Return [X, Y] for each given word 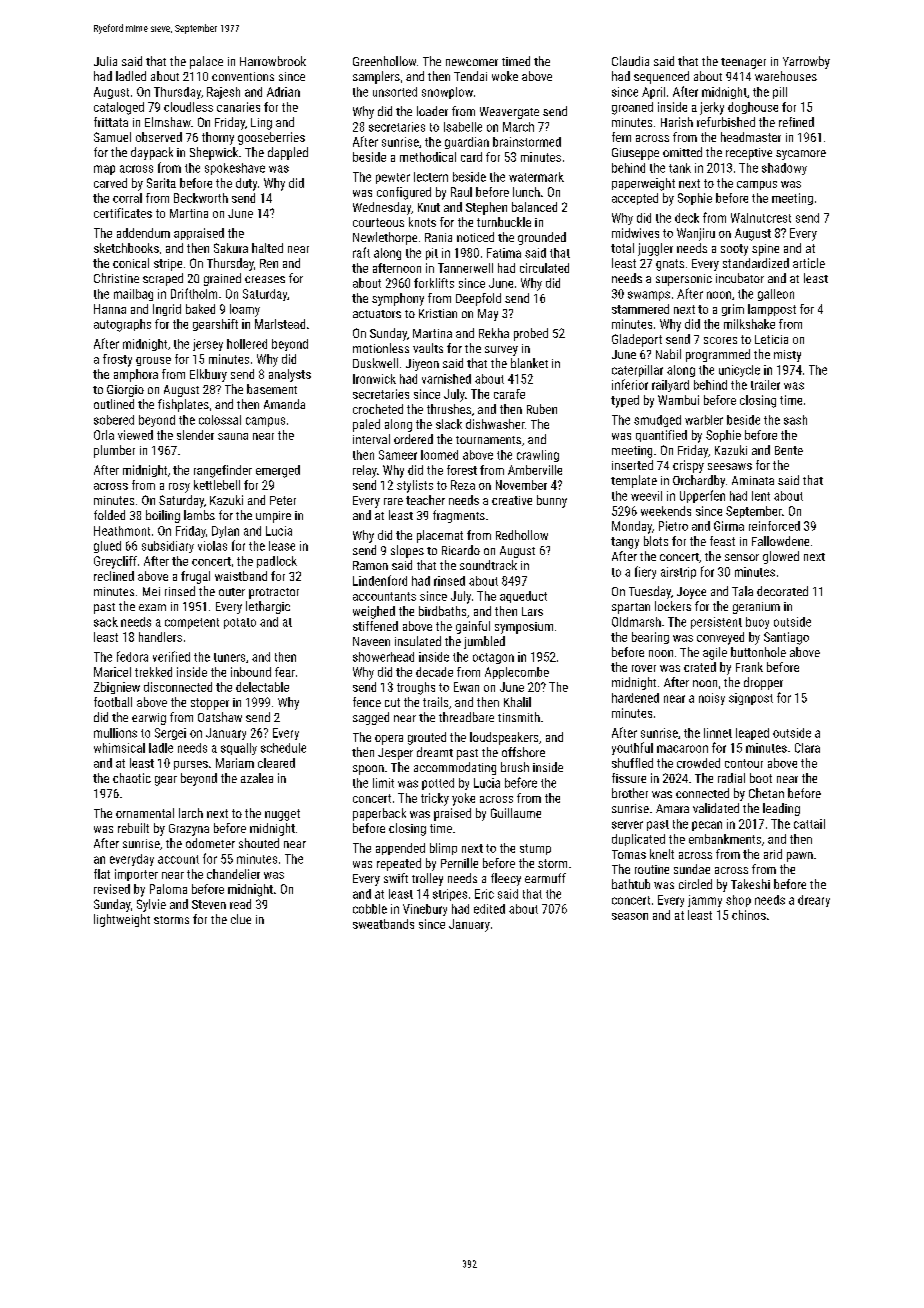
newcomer [472, 62]
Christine [116, 278]
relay [365, 471]
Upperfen [702, 496]
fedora [132, 656]
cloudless [188, 107]
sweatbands [383, 924]
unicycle [739, 371]
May [488, 315]
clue [241, 919]
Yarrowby [806, 62]
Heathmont [122, 531]
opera [389, 740]
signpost [751, 699]
